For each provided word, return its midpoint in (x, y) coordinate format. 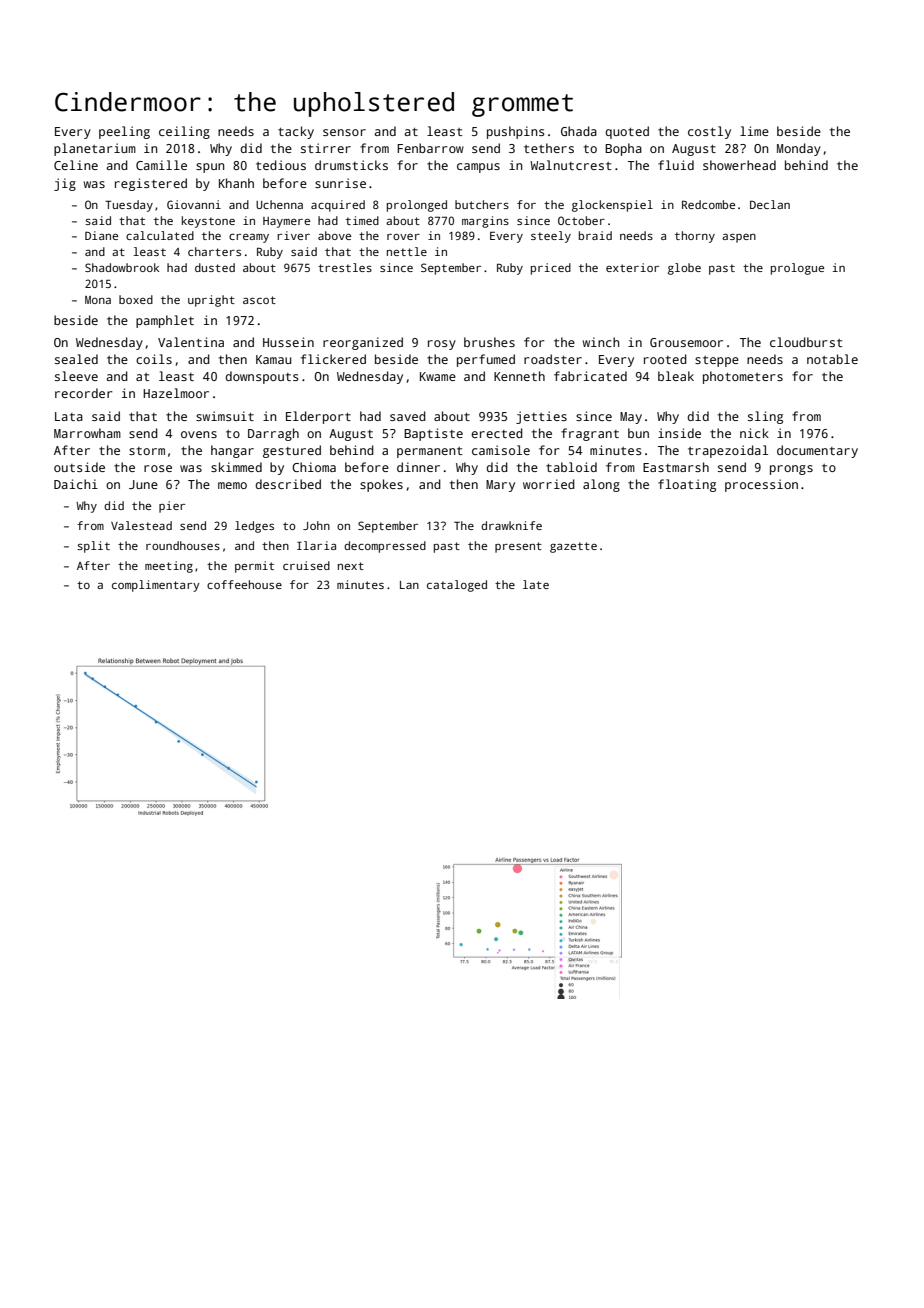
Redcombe (708, 204)
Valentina (191, 342)
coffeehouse (244, 584)
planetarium (95, 149)
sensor (344, 132)
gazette (573, 547)
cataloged (457, 586)
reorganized (363, 343)
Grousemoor (686, 342)
